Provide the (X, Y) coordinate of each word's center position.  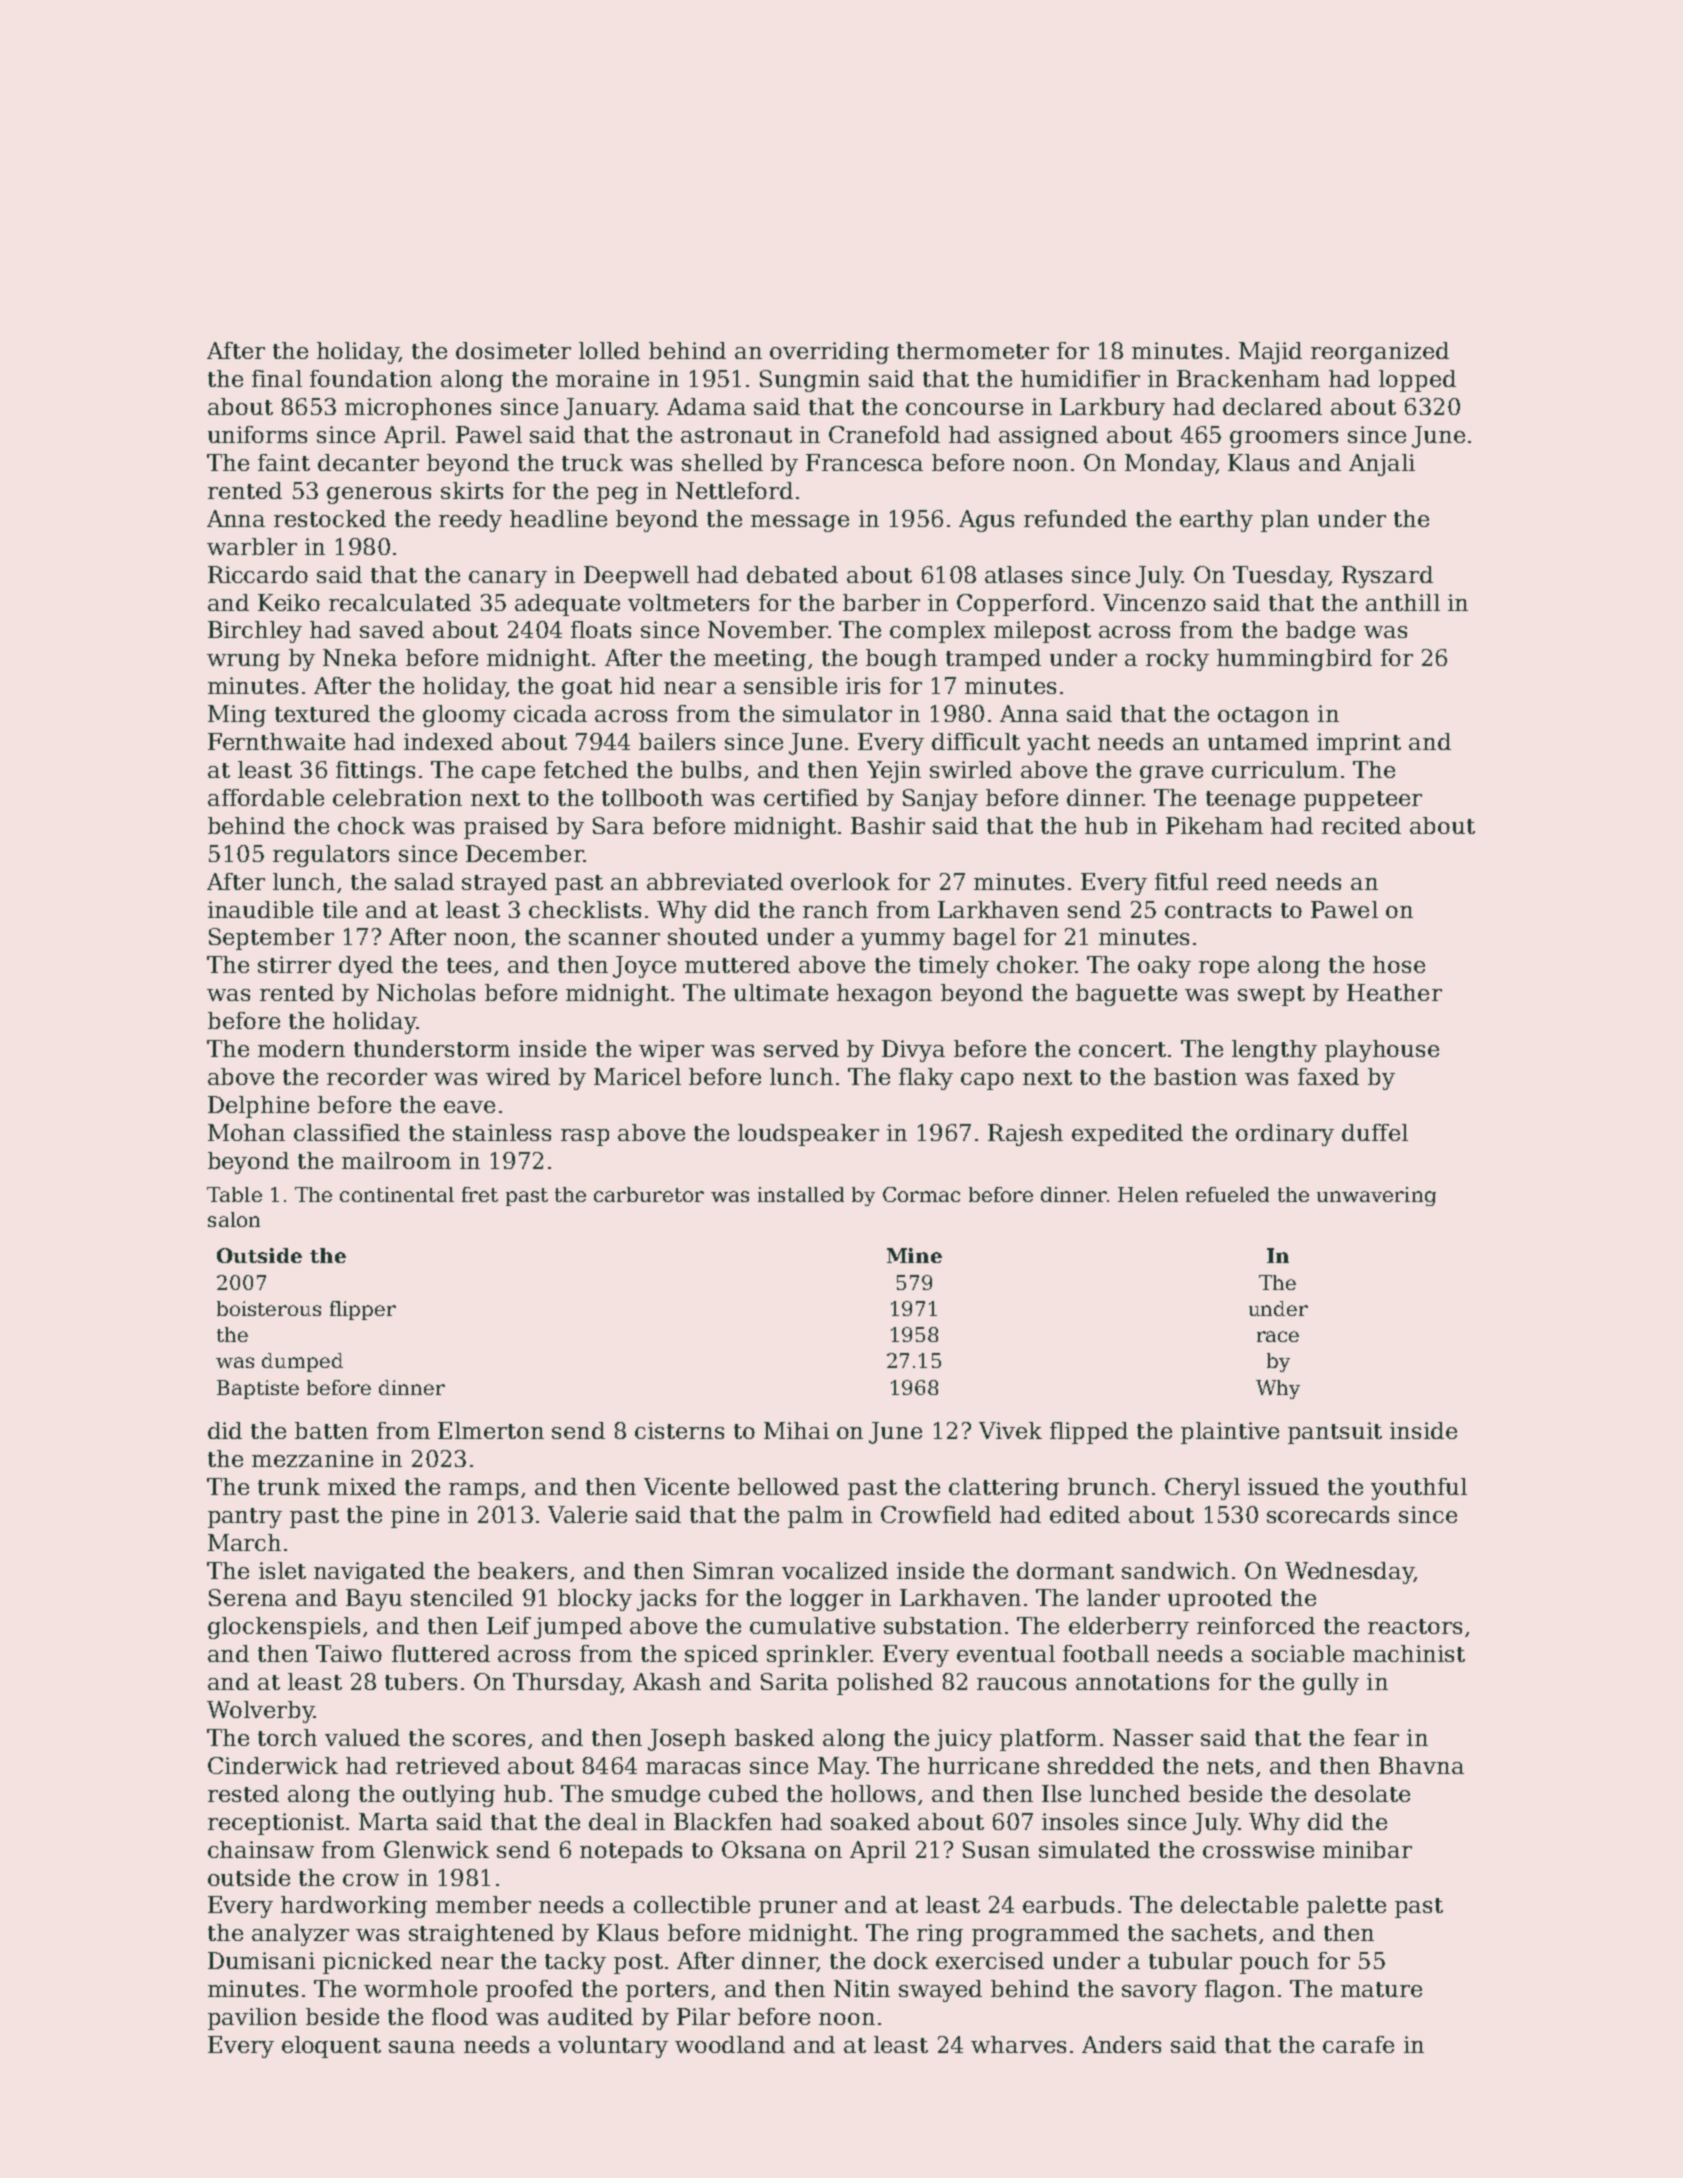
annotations (1142, 1681)
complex (938, 632)
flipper (363, 1310)
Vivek (1010, 1430)
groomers (1284, 439)
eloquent (331, 2047)
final (277, 378)
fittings (375, 772)
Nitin (862, 1988)
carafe (1358, 2044)
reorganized (1380, 353)
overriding (829, 353)
